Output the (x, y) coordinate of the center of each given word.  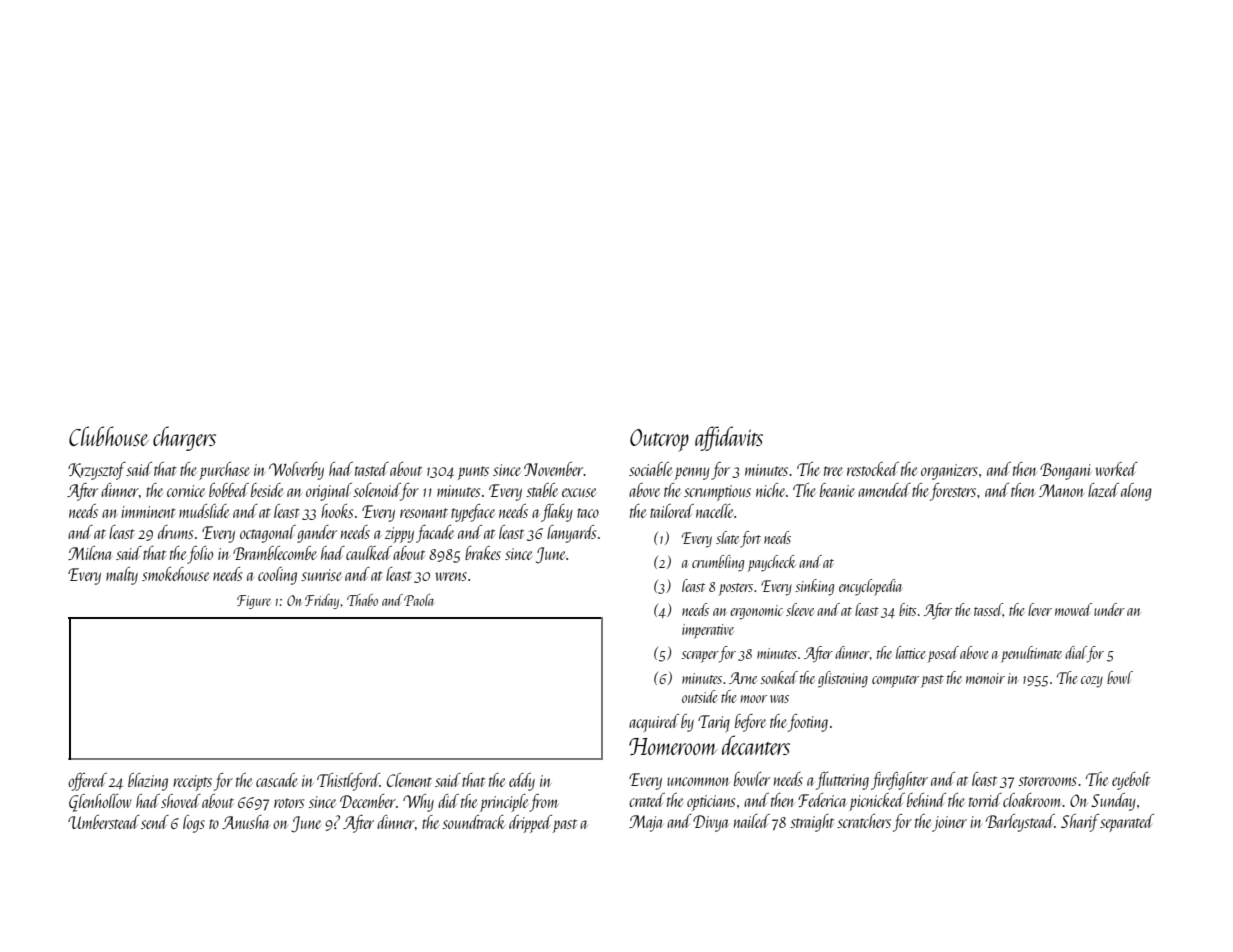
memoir (985, 678)
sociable (650, 469)
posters (736, 589)
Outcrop (659, 440)
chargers (184, 438)
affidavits (729, 438)
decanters (756, 745)
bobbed (229, 490)
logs (194, 824)
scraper (700, 657)
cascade (277, 780)
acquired (654, 723)
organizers (949, 472)
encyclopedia (870, 587)
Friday (322, 601)
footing (808, 723)
